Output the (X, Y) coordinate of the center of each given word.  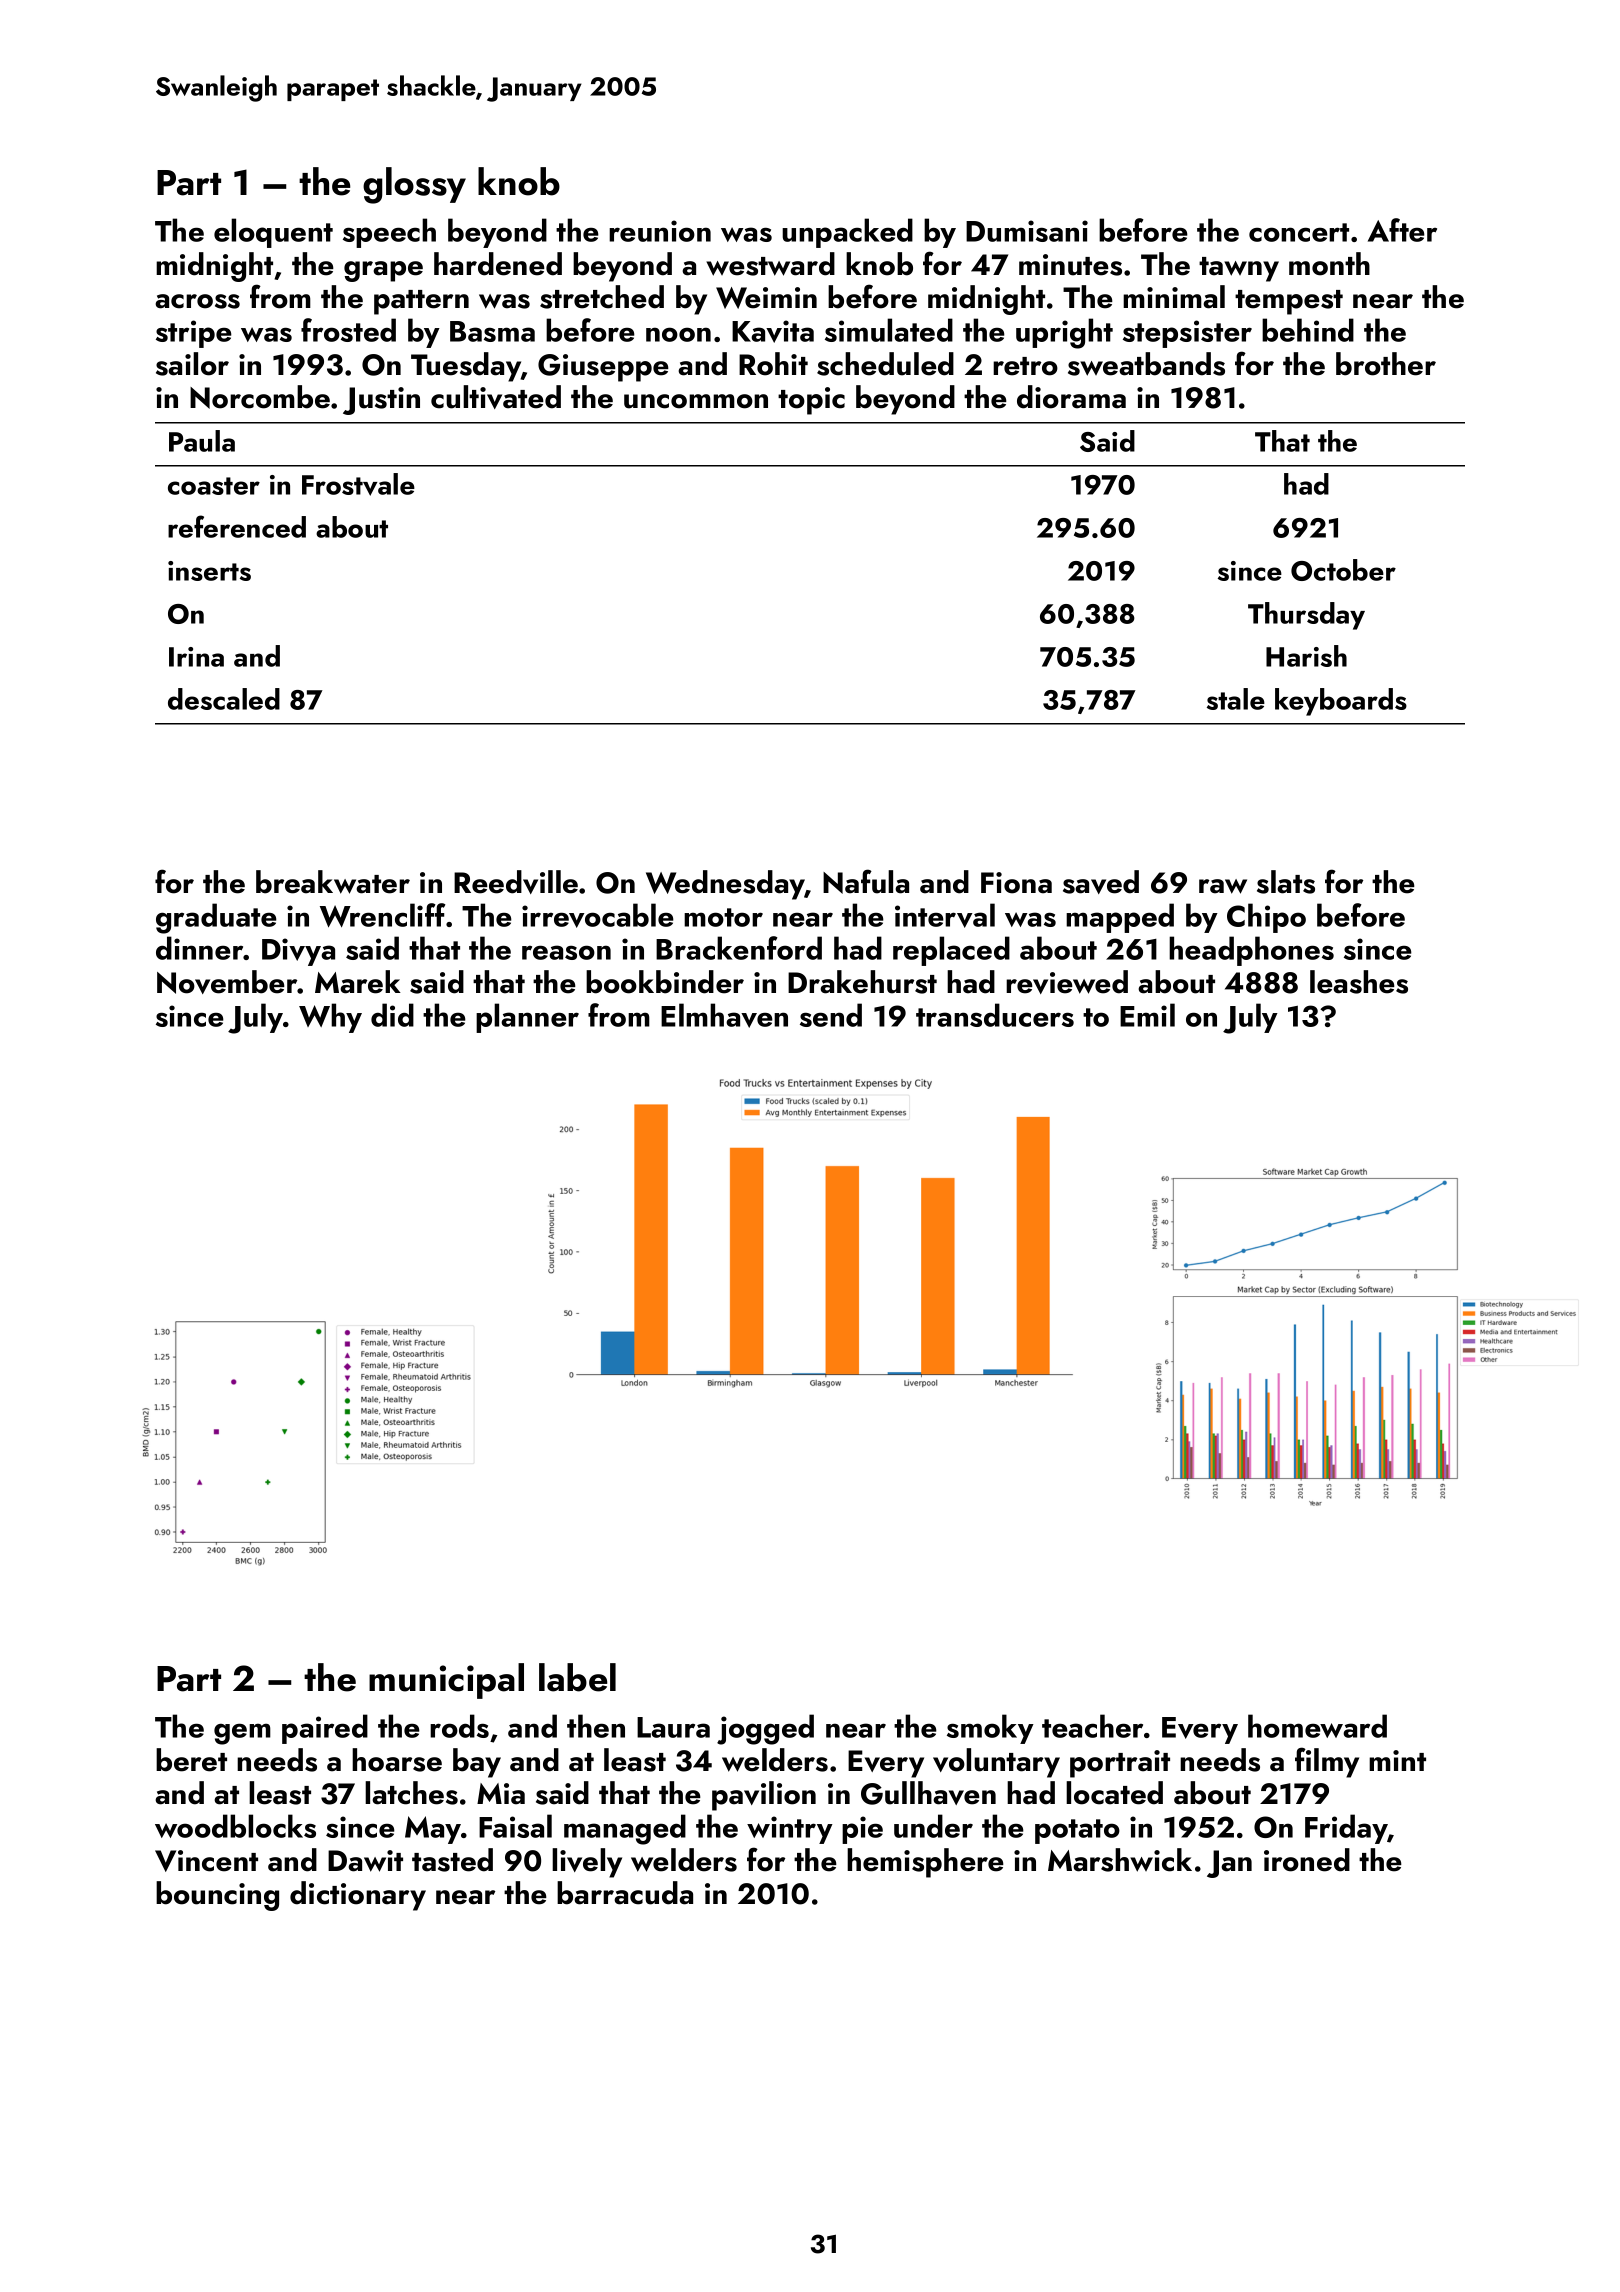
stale (1236, 699)
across (197, 301)
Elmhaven (724, 1015)
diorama (1071, 397)
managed (625, 1829)
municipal (446, 1681)
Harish (1306, 656)
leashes (1359, 982)
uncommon (696, 401)
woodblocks (235, 1826)
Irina (196, 657)
